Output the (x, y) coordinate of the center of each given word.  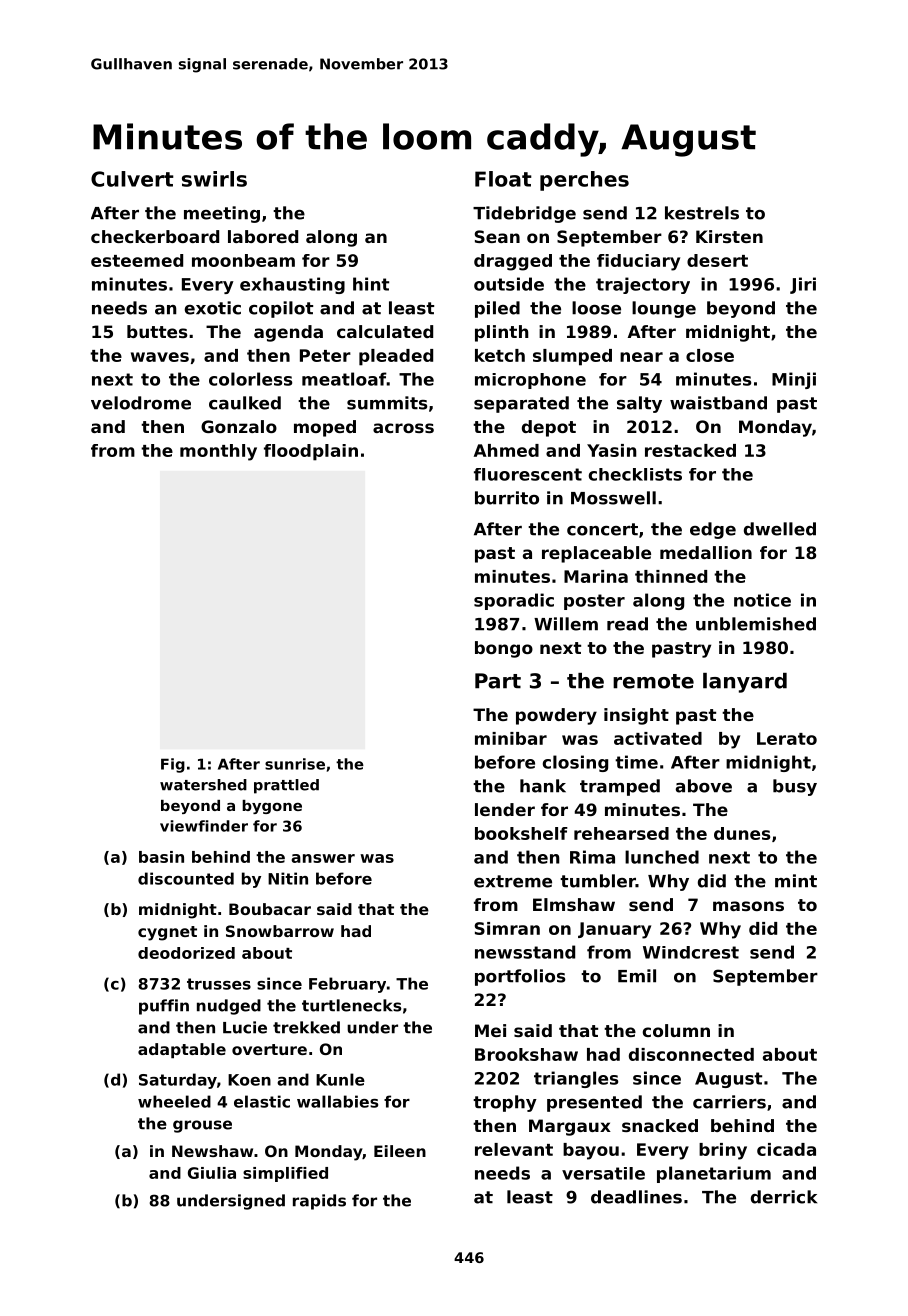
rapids (319, 1202)
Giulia (212, 1173)
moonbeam (243, 260)
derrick (784, 1197)
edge (713, 530)
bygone (272, 807)
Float (503, 179)
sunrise (295, 764)
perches (584, 181)
